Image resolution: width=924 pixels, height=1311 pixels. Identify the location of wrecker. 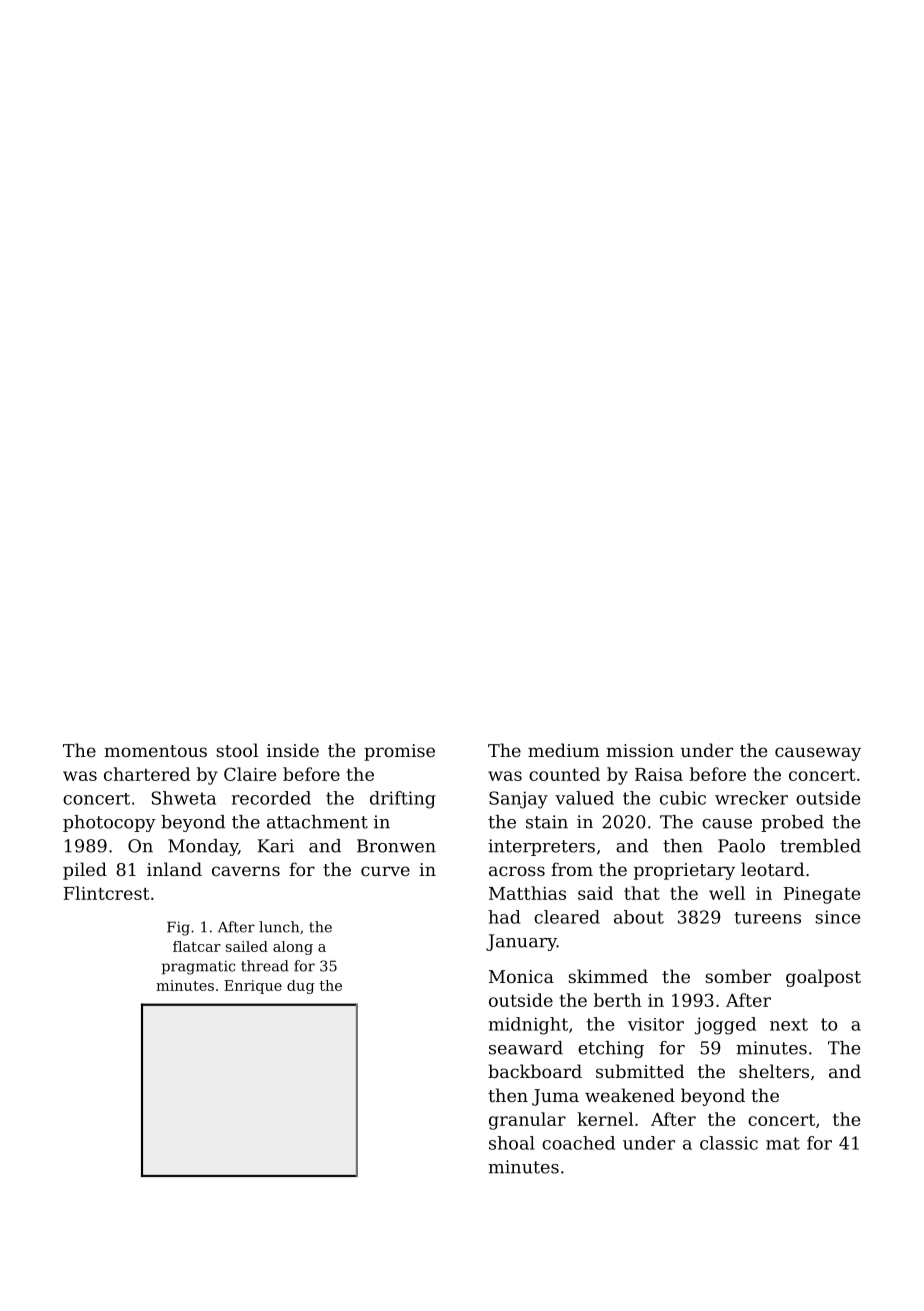
(751, 798).
